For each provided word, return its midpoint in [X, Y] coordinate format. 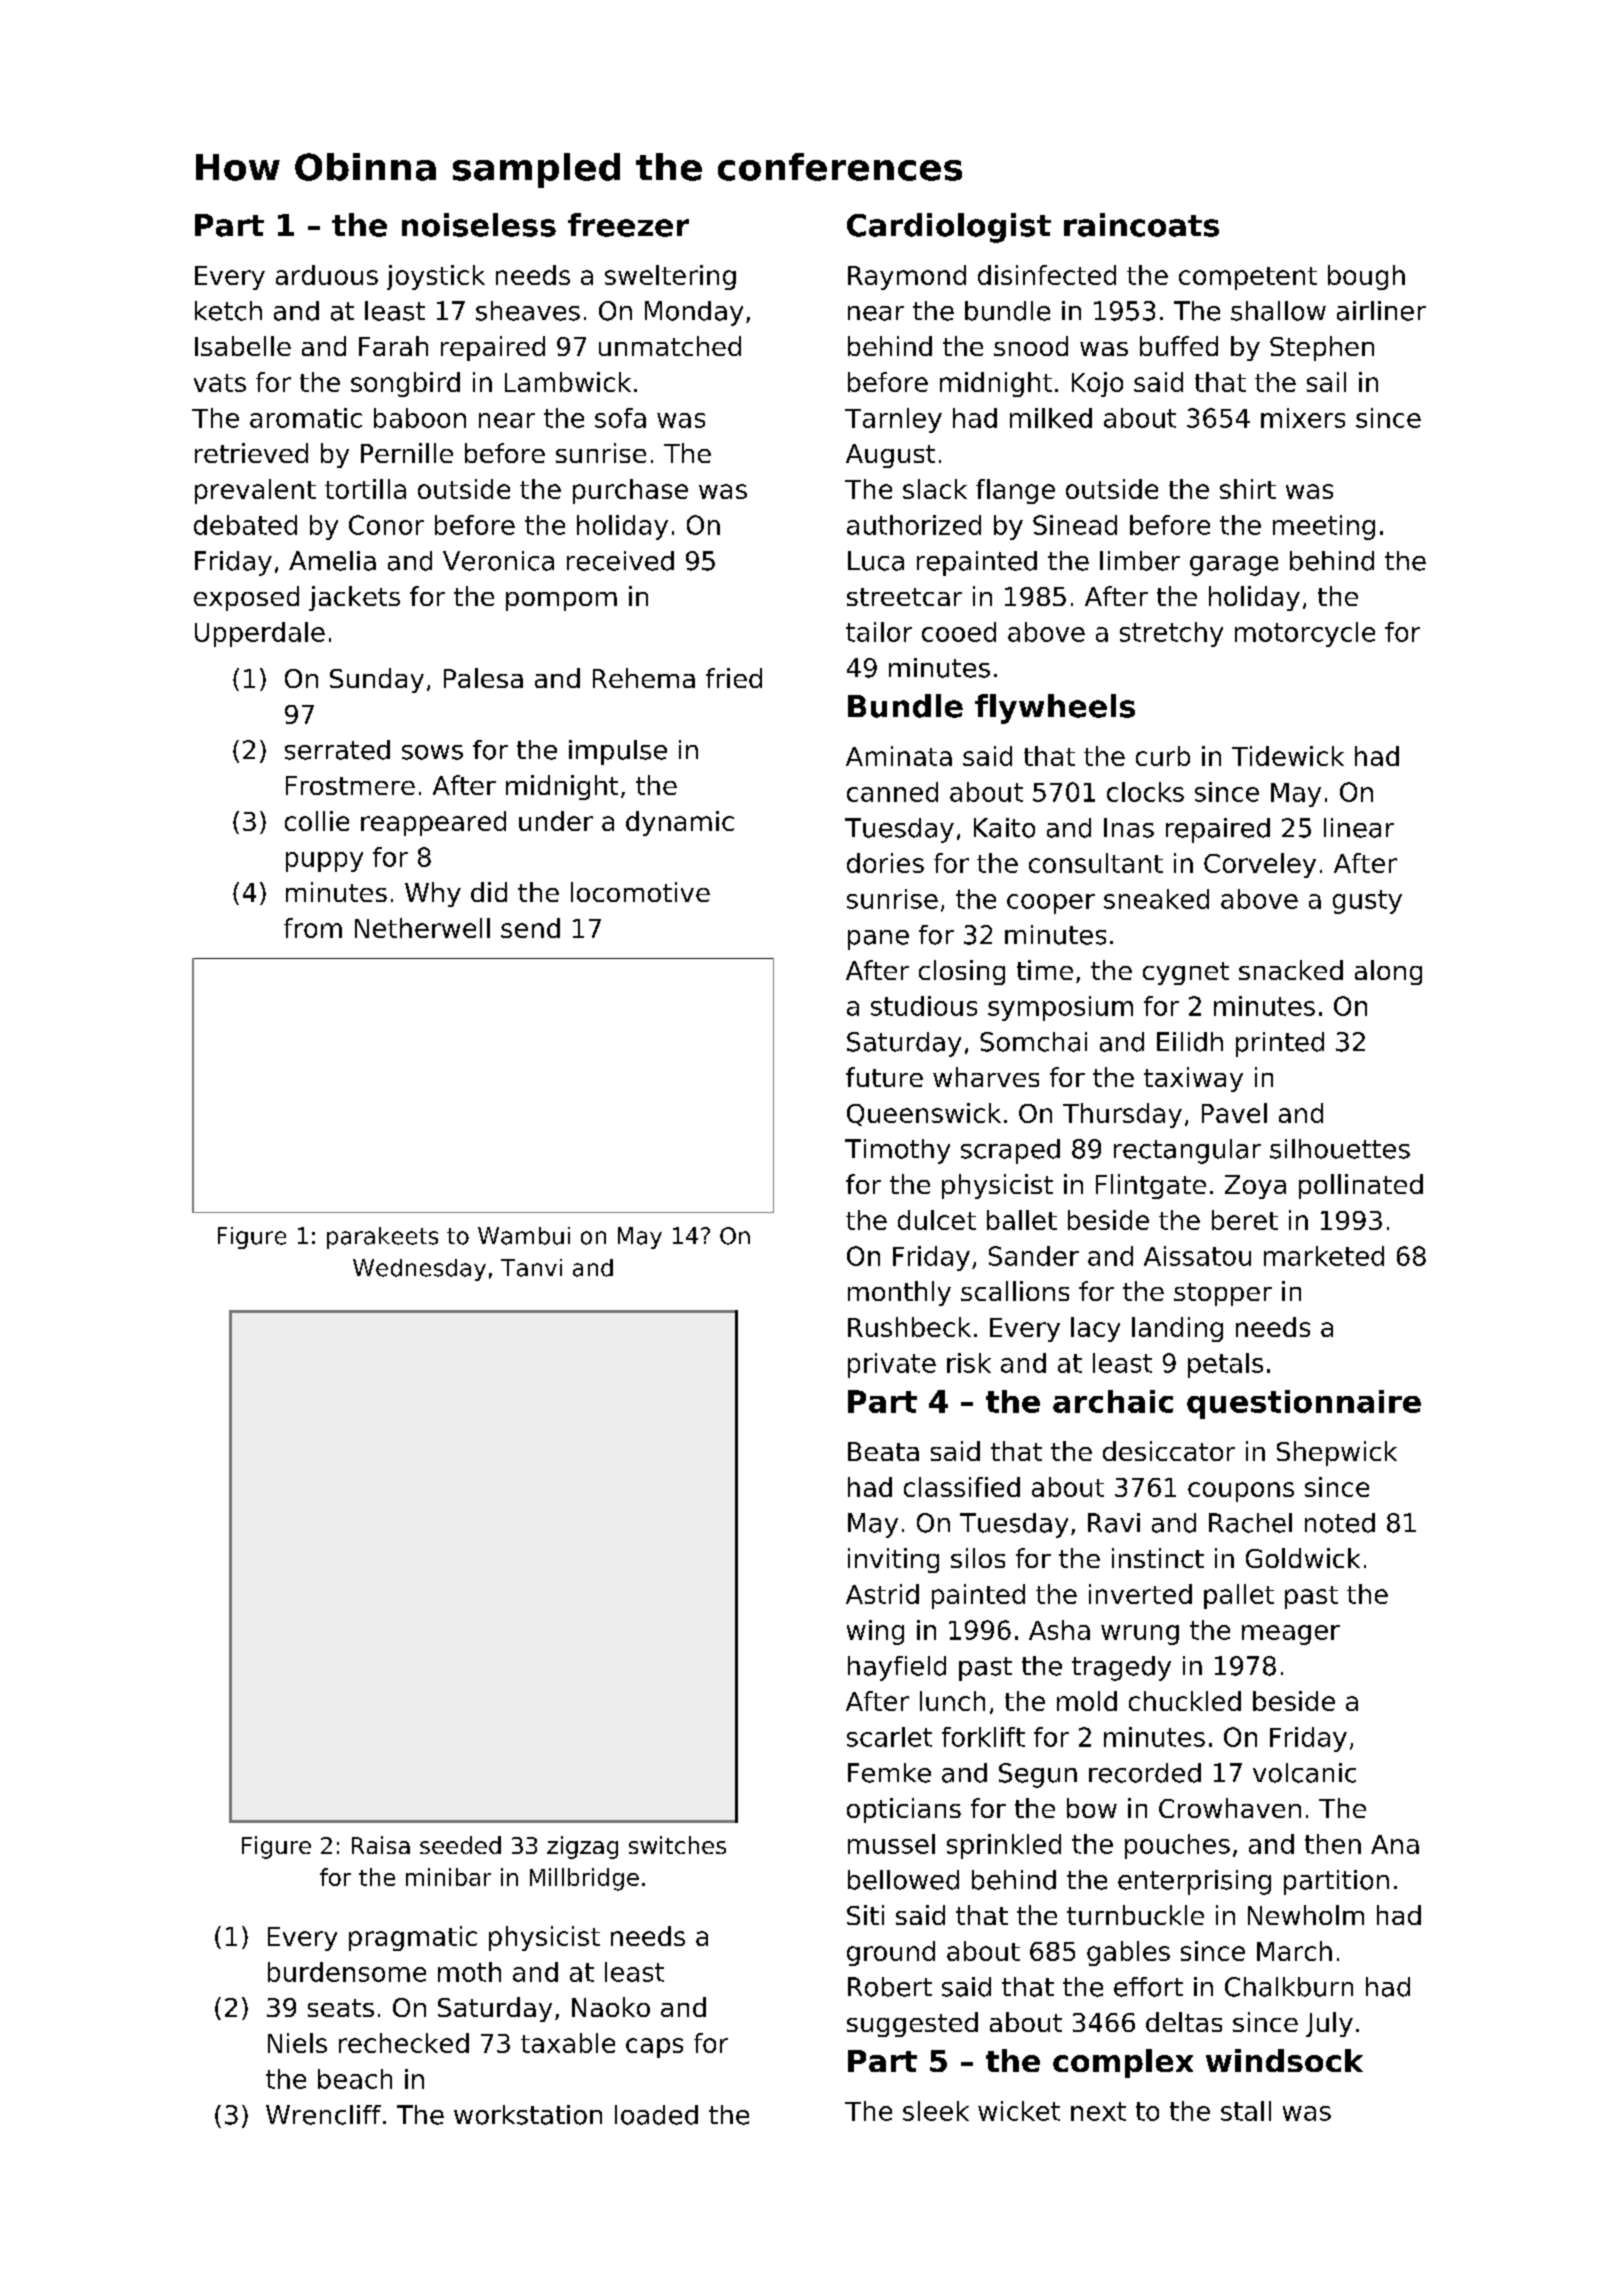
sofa [620, 418]
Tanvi [531, 1268]
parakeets [382, 1238]
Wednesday [419, 1270]
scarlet [889, 1737]
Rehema [644, 678]
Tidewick [1288, 756]
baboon [420, 418]
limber [1140, 561]
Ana [1395, 1844]
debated [245, 525]
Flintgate [1151, 1186]
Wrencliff [323, 2115]
